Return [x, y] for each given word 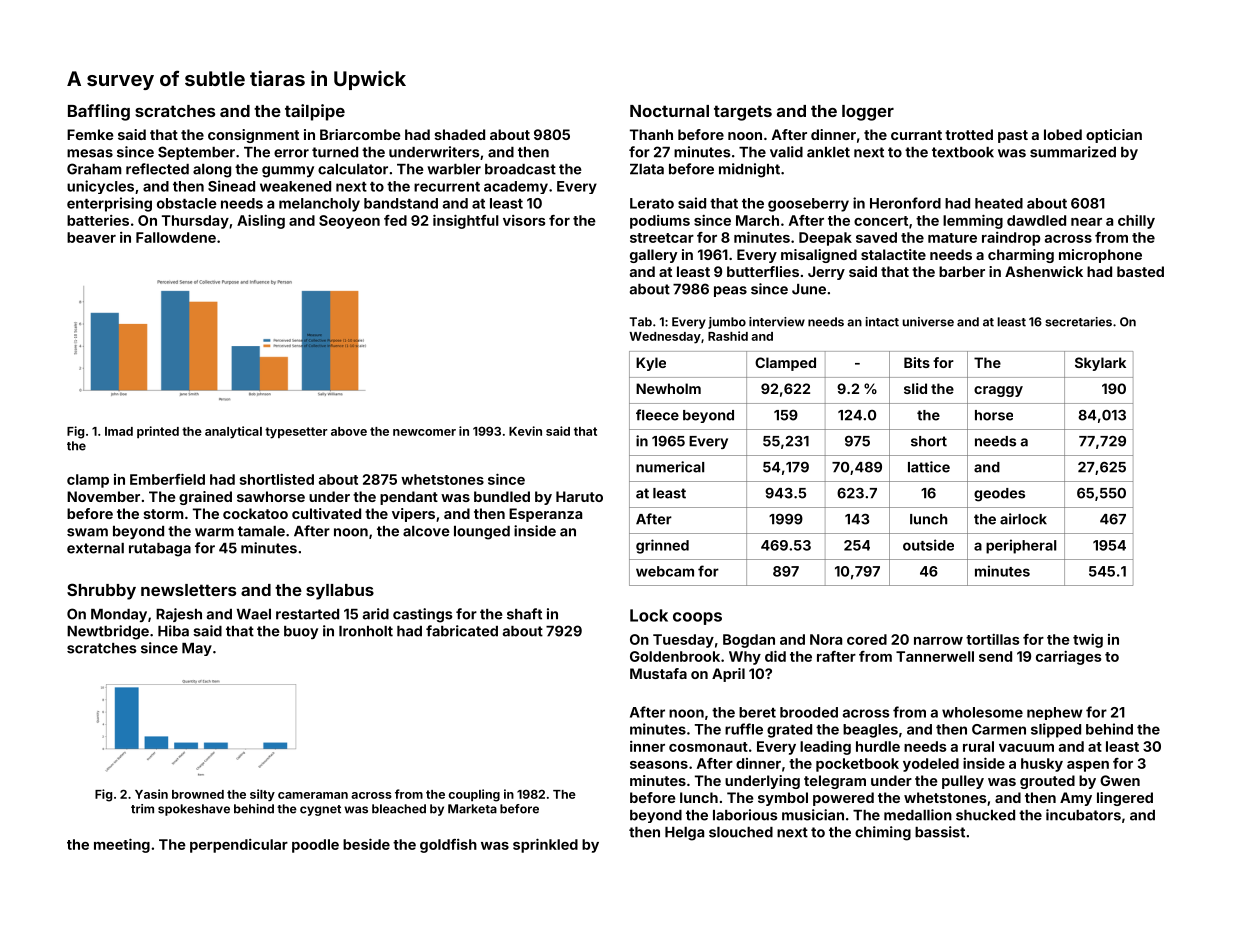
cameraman [313, 795]
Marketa [472, 809]
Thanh [651, 134]
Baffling [99, 112]
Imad [119, 431]
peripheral [1021, 546]
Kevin [525, 431]
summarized [1073, 152]
